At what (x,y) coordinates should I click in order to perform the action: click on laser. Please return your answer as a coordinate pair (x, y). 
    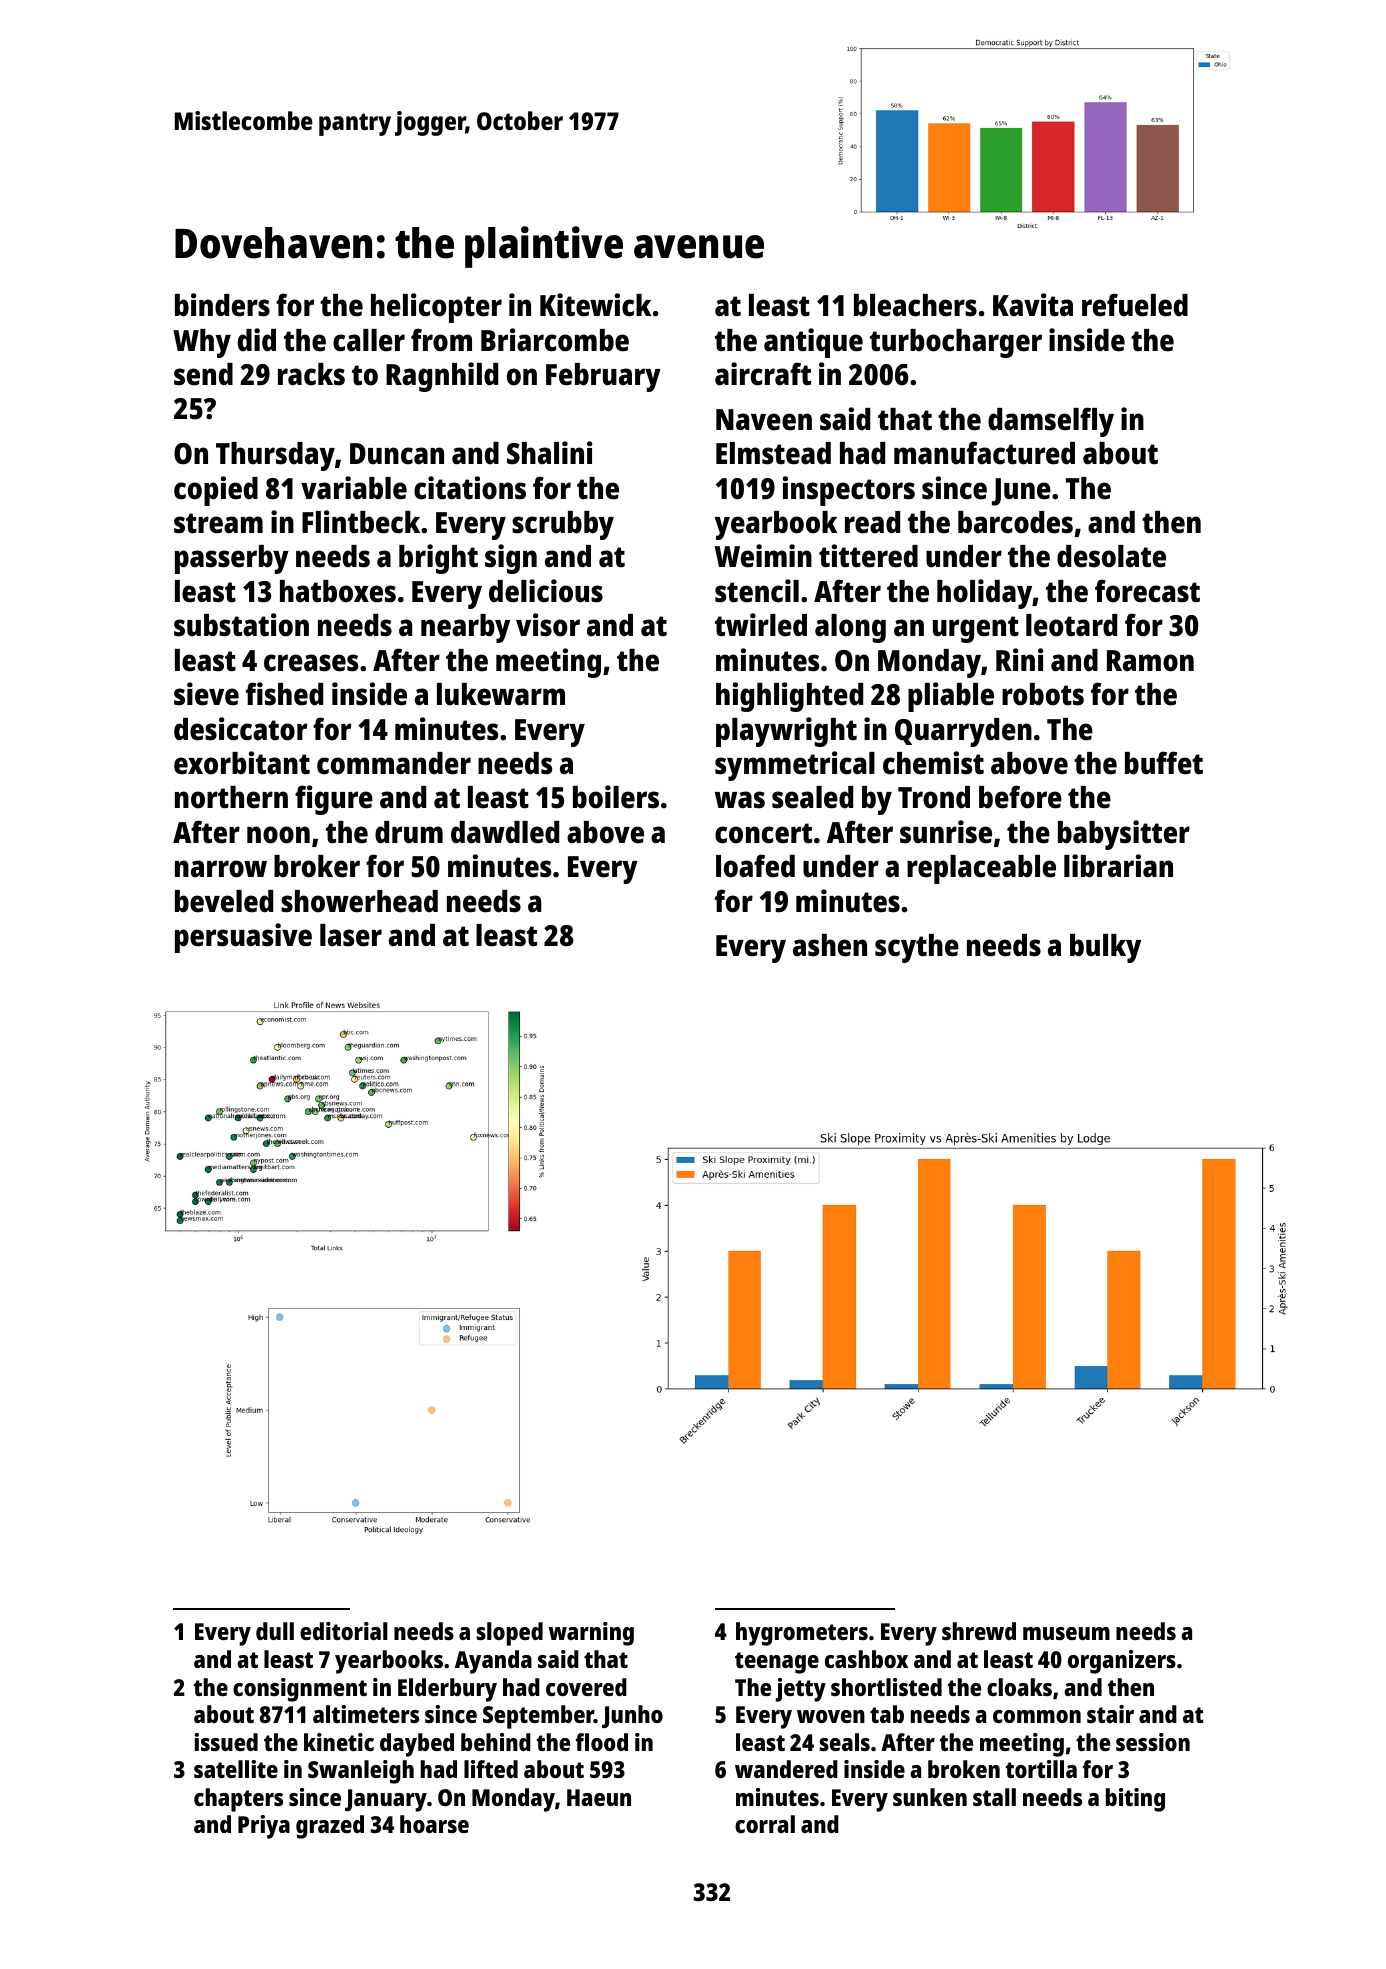
    Looking at the image, I should click on (351, 935).
